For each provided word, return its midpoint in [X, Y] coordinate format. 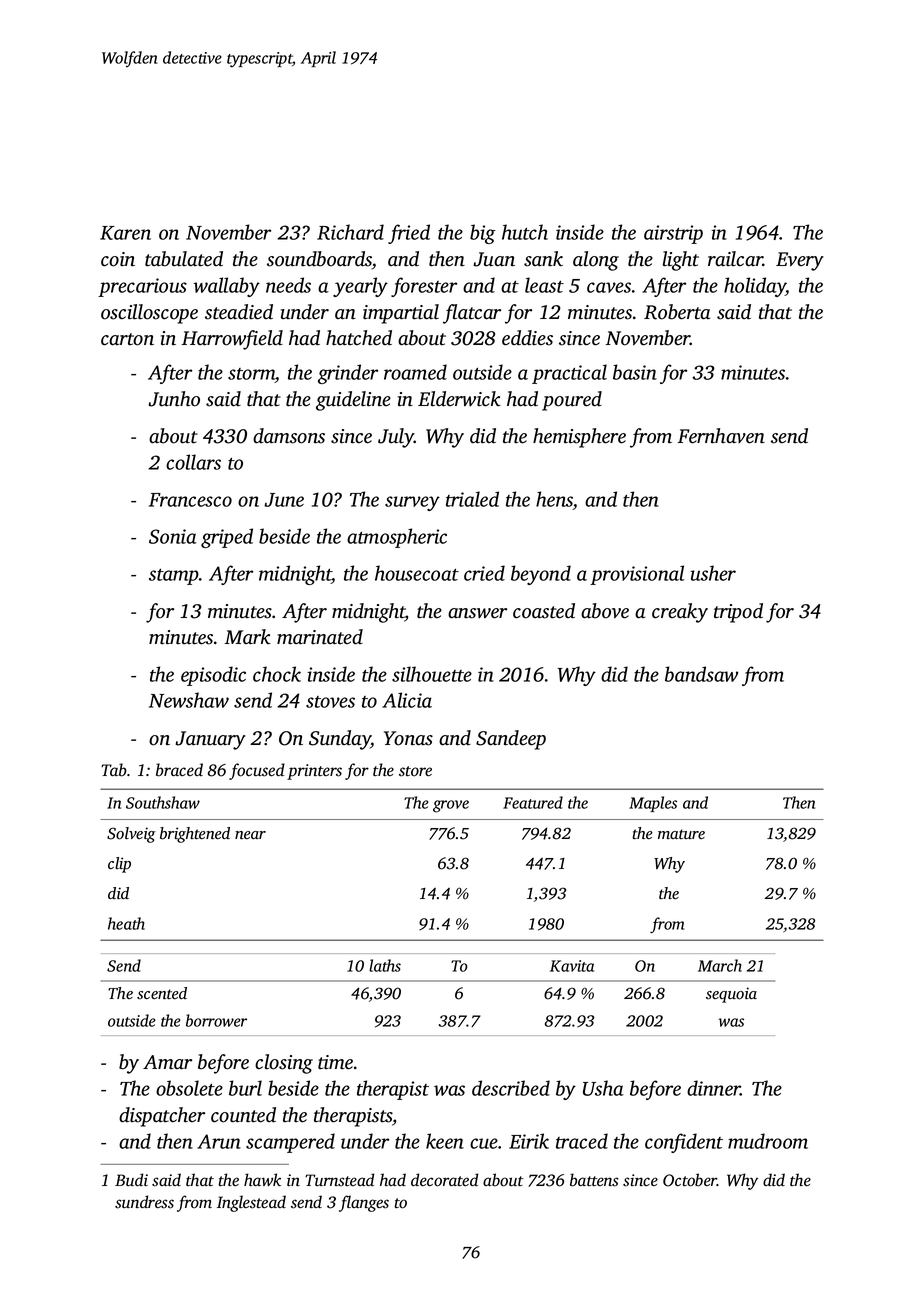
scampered [290, 1143]
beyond [541, 575]
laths [385, 965]
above [605, 611]
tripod [738, 613]
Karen [125, 233]
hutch [525, 232]
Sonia [173, 536]
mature [681, 834]
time [335, 1062]
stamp [174, 577]
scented [162, 993]
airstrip [673, 234]
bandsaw [701, 674]
